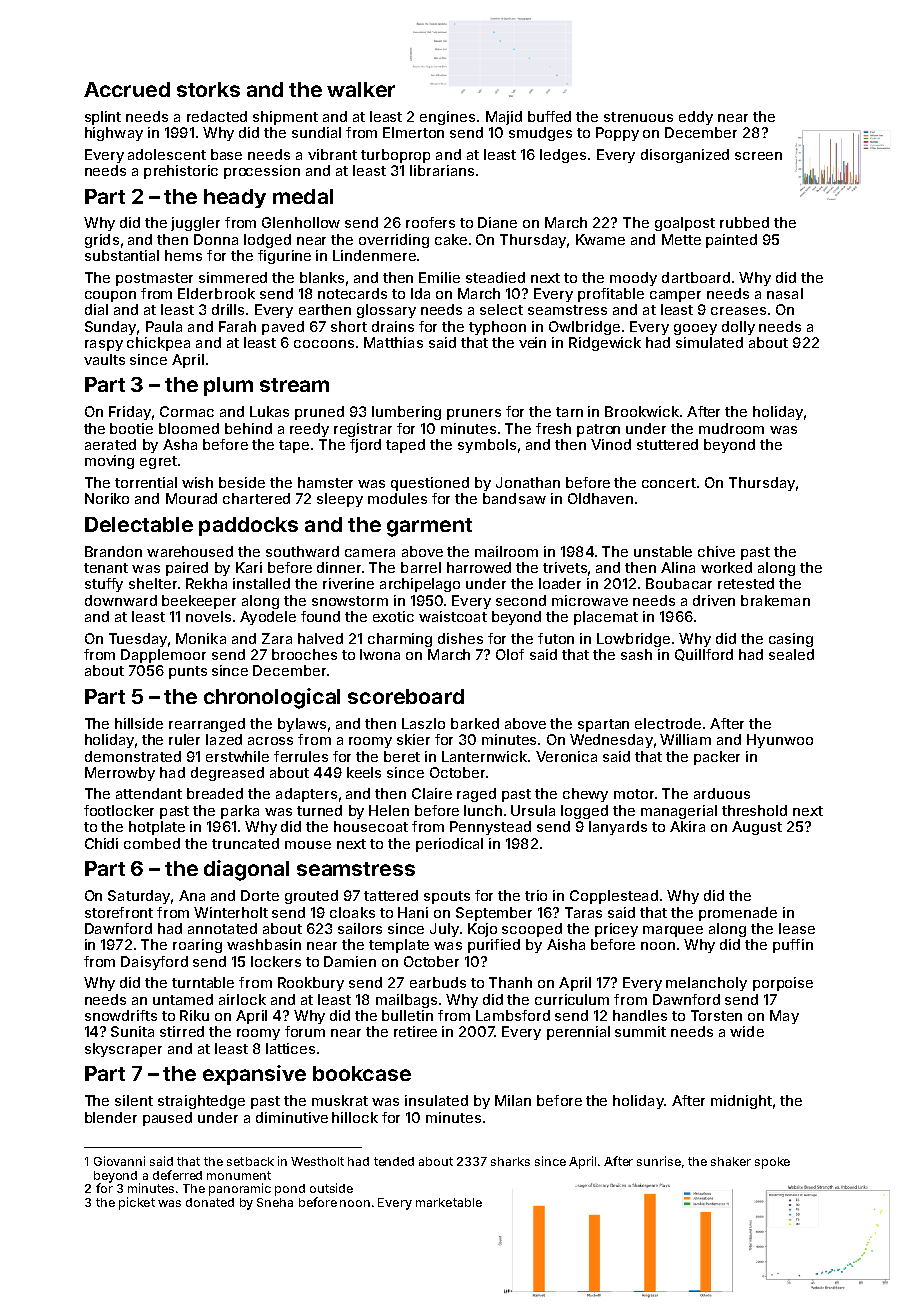 The width and height of the image is (908, 1316). What do you see at coordinates (406, 413) in the image?
I see `lumbering` at bounding box center [406, 413].
